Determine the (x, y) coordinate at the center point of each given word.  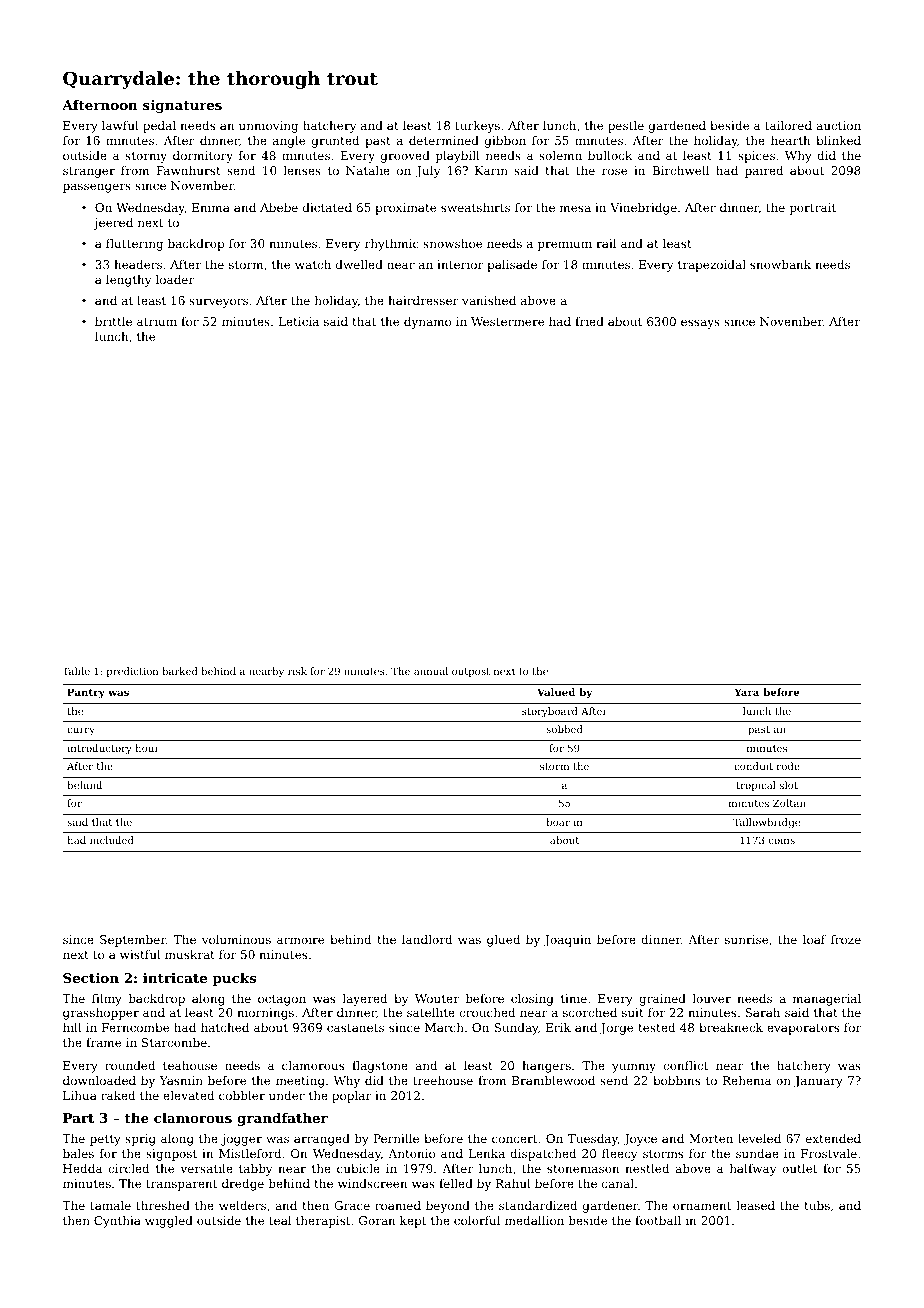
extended (833, 1138)
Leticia (299, 321)
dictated (327, 207)
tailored (788, 125)
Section (91, 978)
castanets (355, 1028)
